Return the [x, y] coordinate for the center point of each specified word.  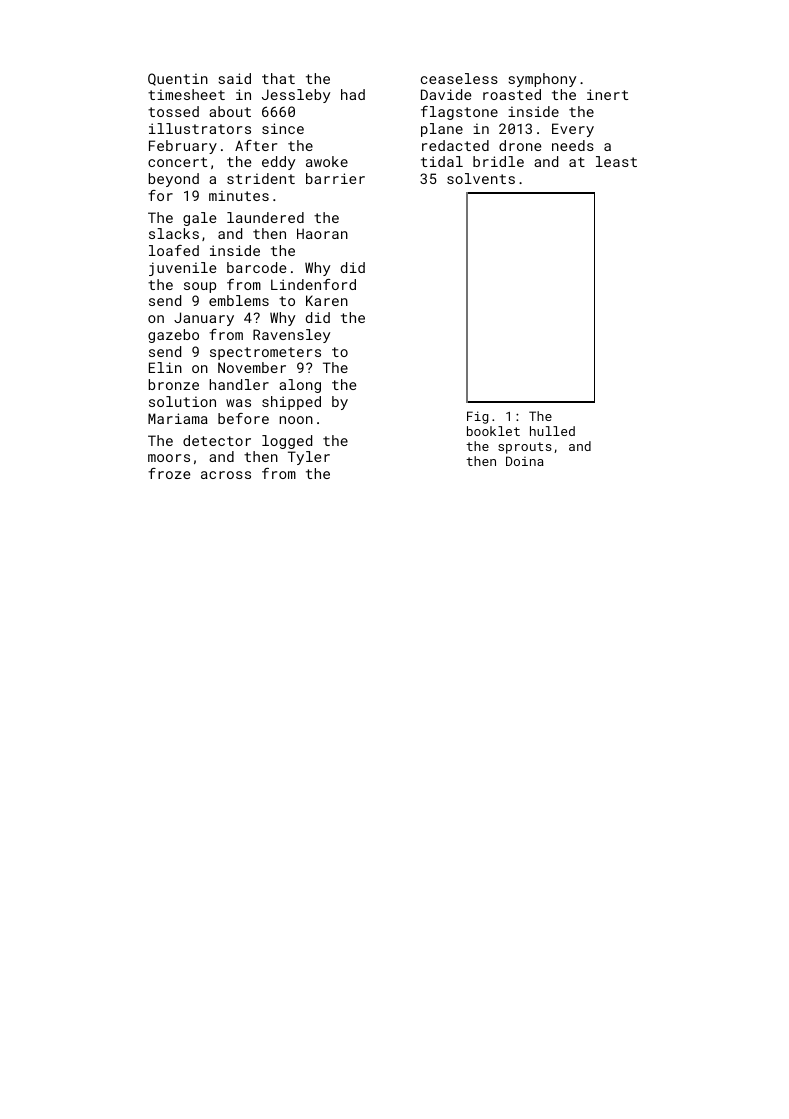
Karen [327, 300]
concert [177, 162]
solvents [481, 178]
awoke [327, 161]
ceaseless [459, 78]
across [226, 475]
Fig [477, 417]
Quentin [178, 79]
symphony [542, 80]
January [204, 319]
